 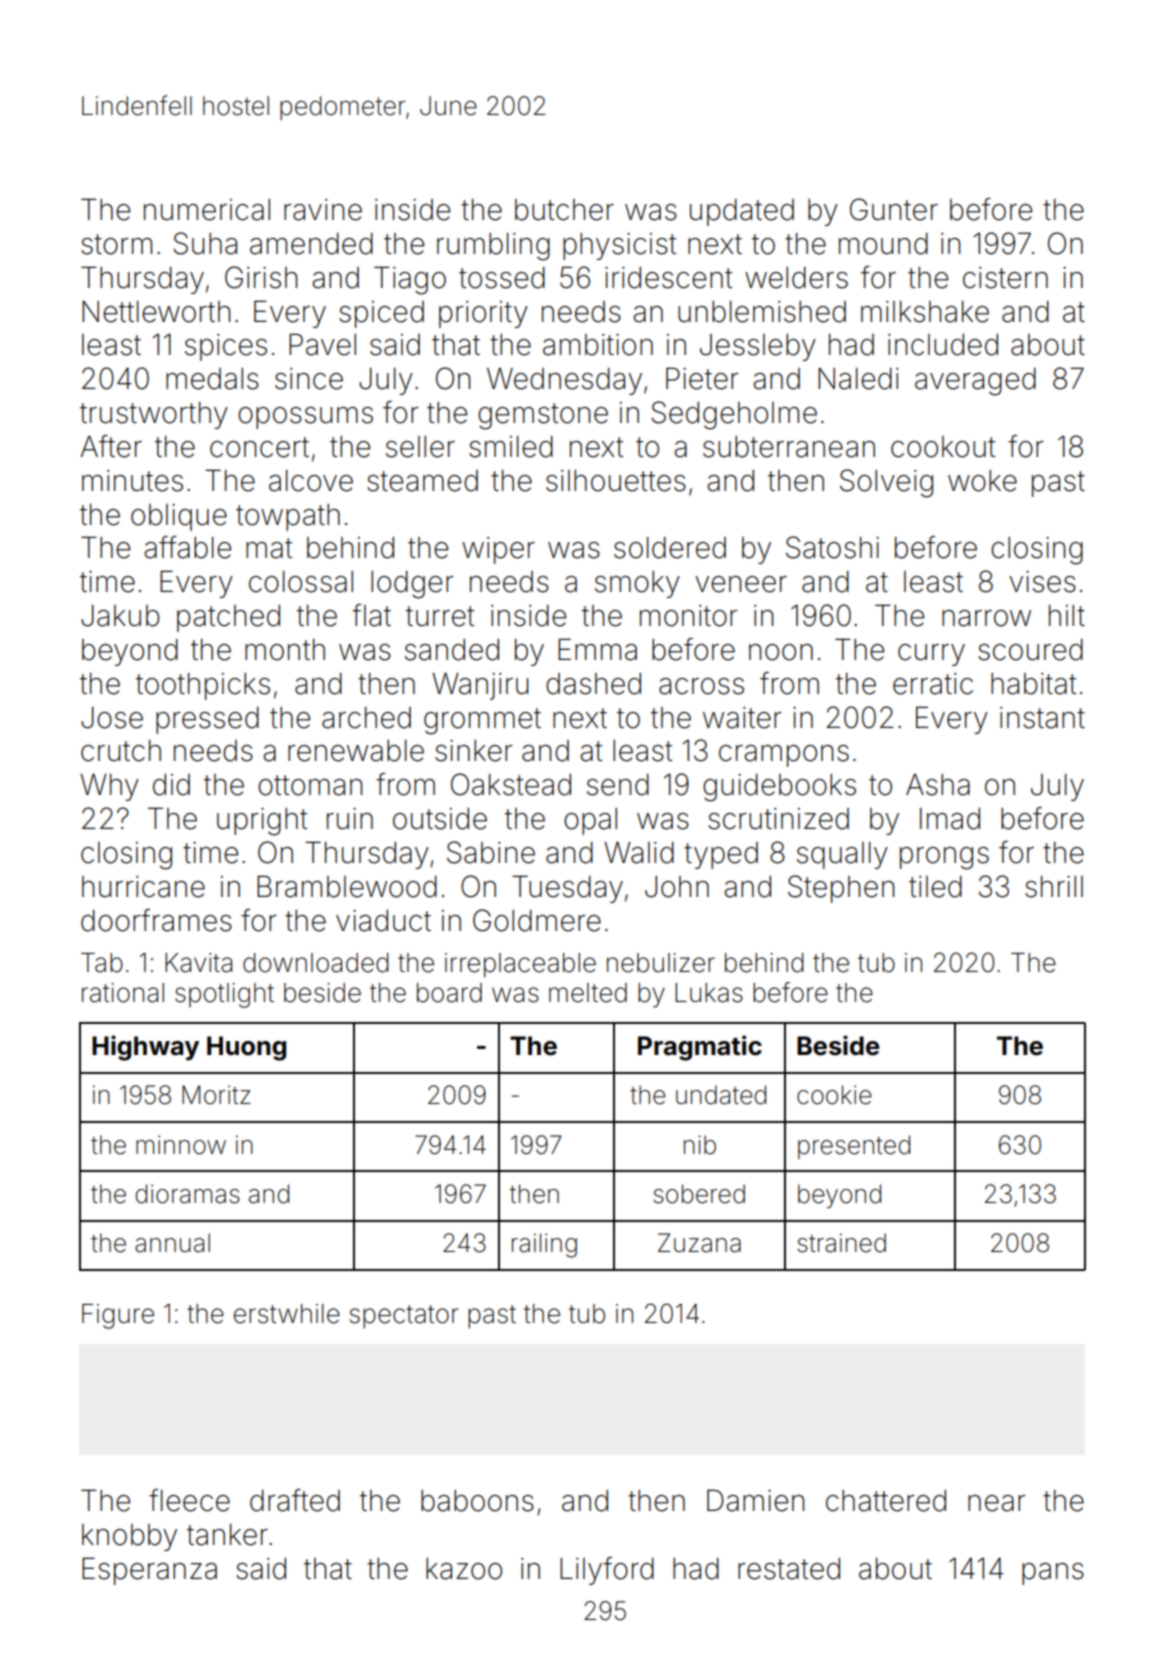 I want to click on Gunter, so click(x=894, y=209).
